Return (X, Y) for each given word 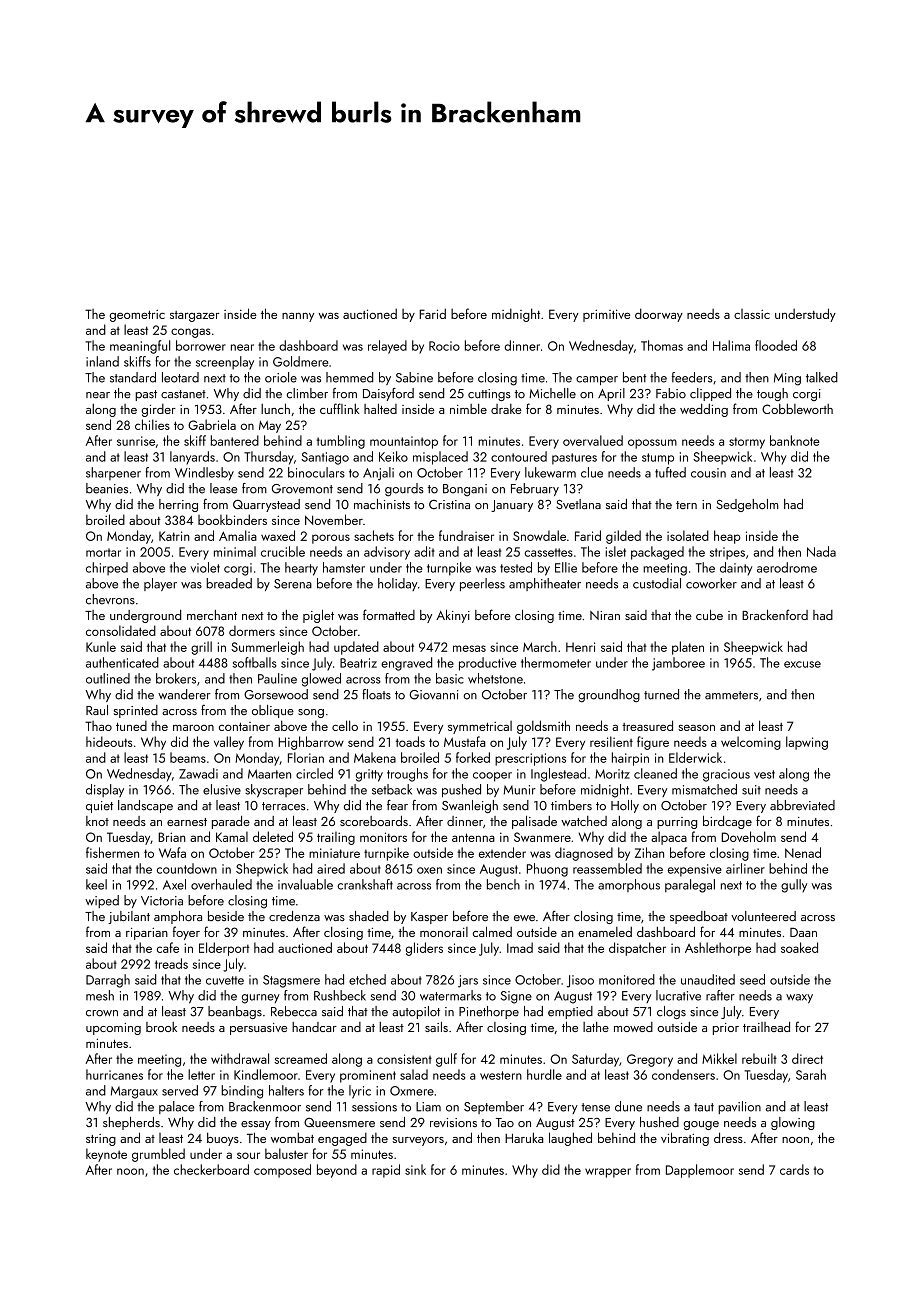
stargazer (194, 316)
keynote (106, 1155)
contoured (519, 456)
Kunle (101, 646)
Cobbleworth (797, 408)
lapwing (807, 743)
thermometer (556, 662)
